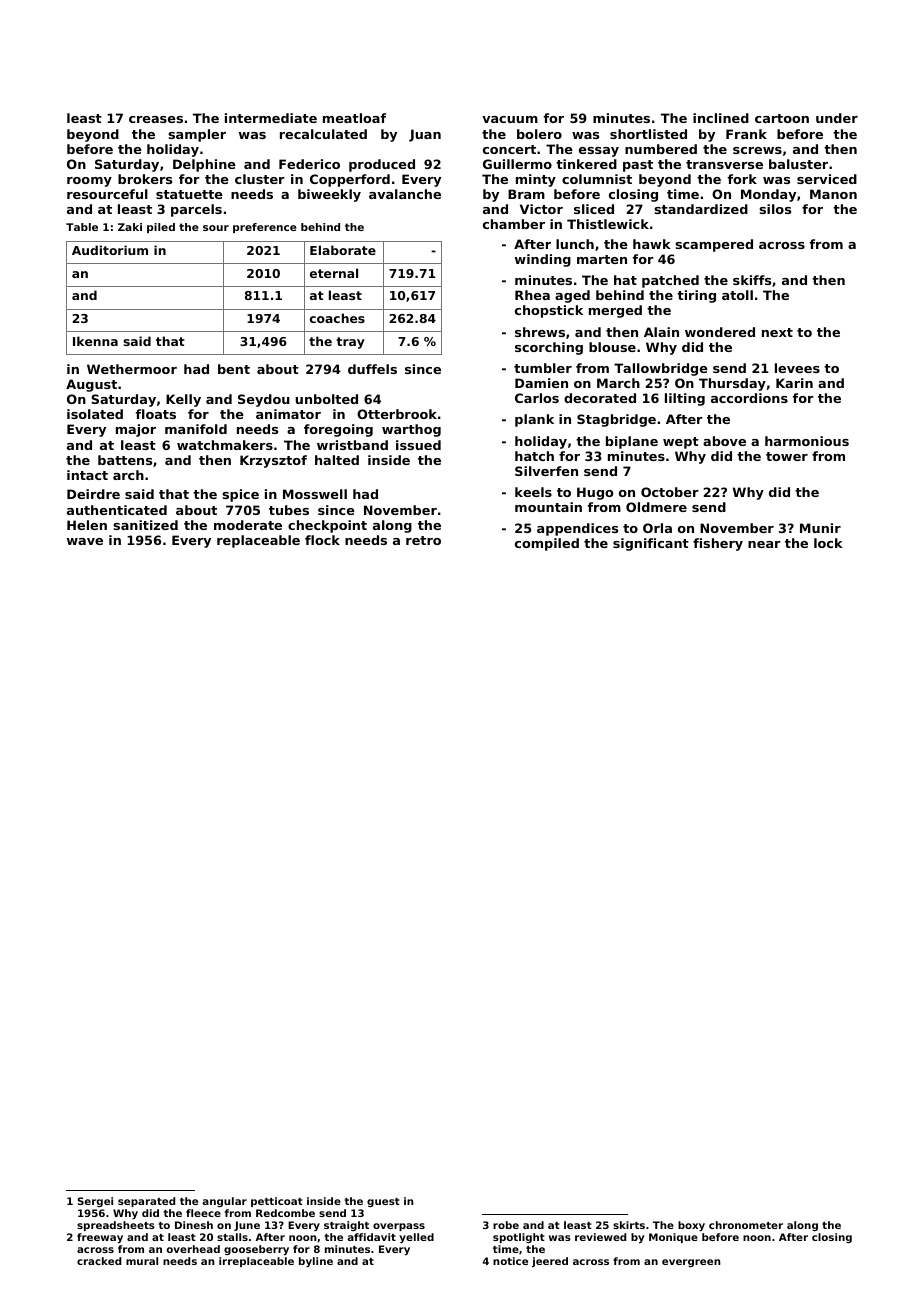 The height and width of the screenshot is (1308, 924). What do you see at coordinates (749, 398) in the screenshot?
I see `accordions` at bounding box center [749, 398].
